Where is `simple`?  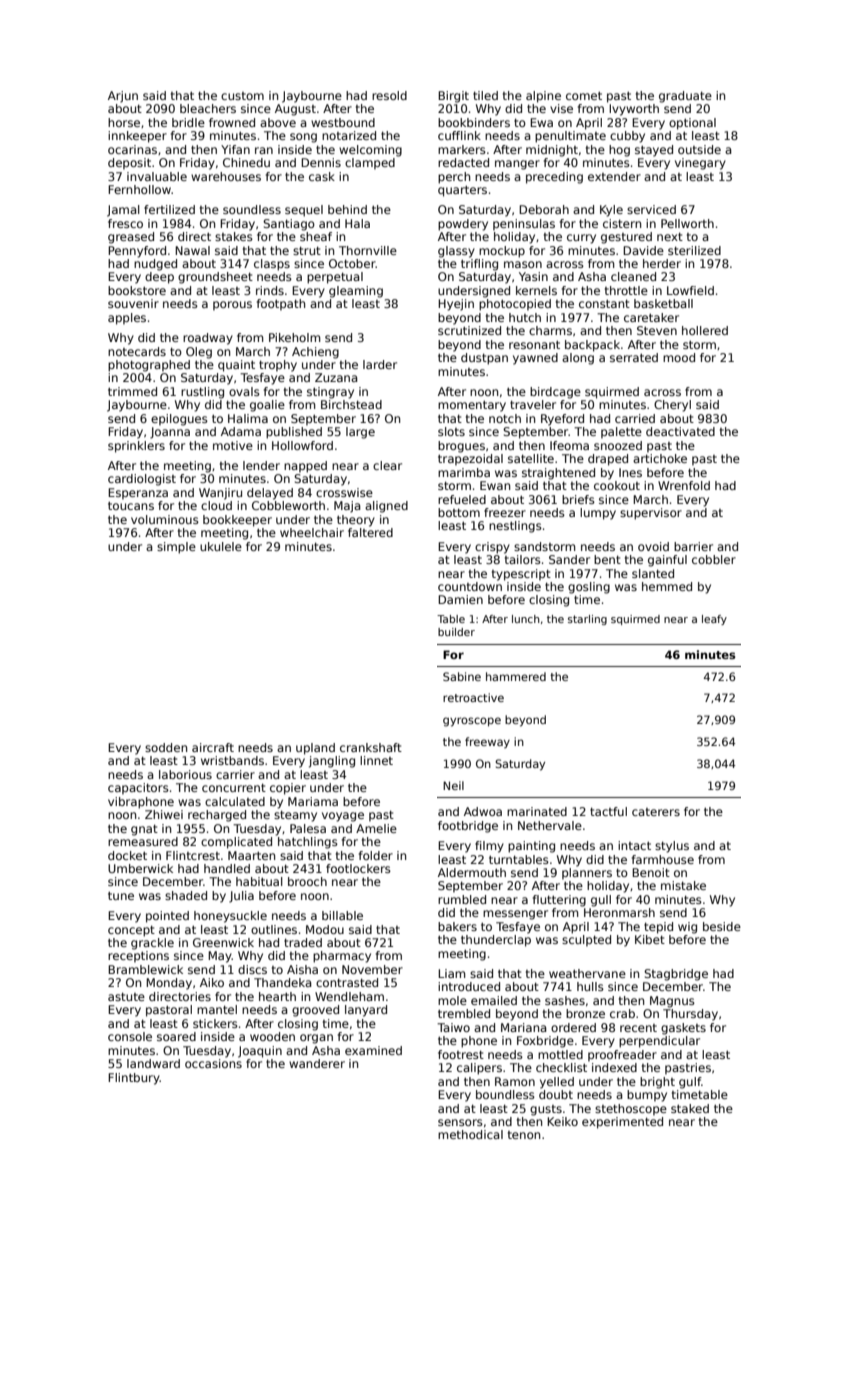 simple is located at coordinates (176, 548).
